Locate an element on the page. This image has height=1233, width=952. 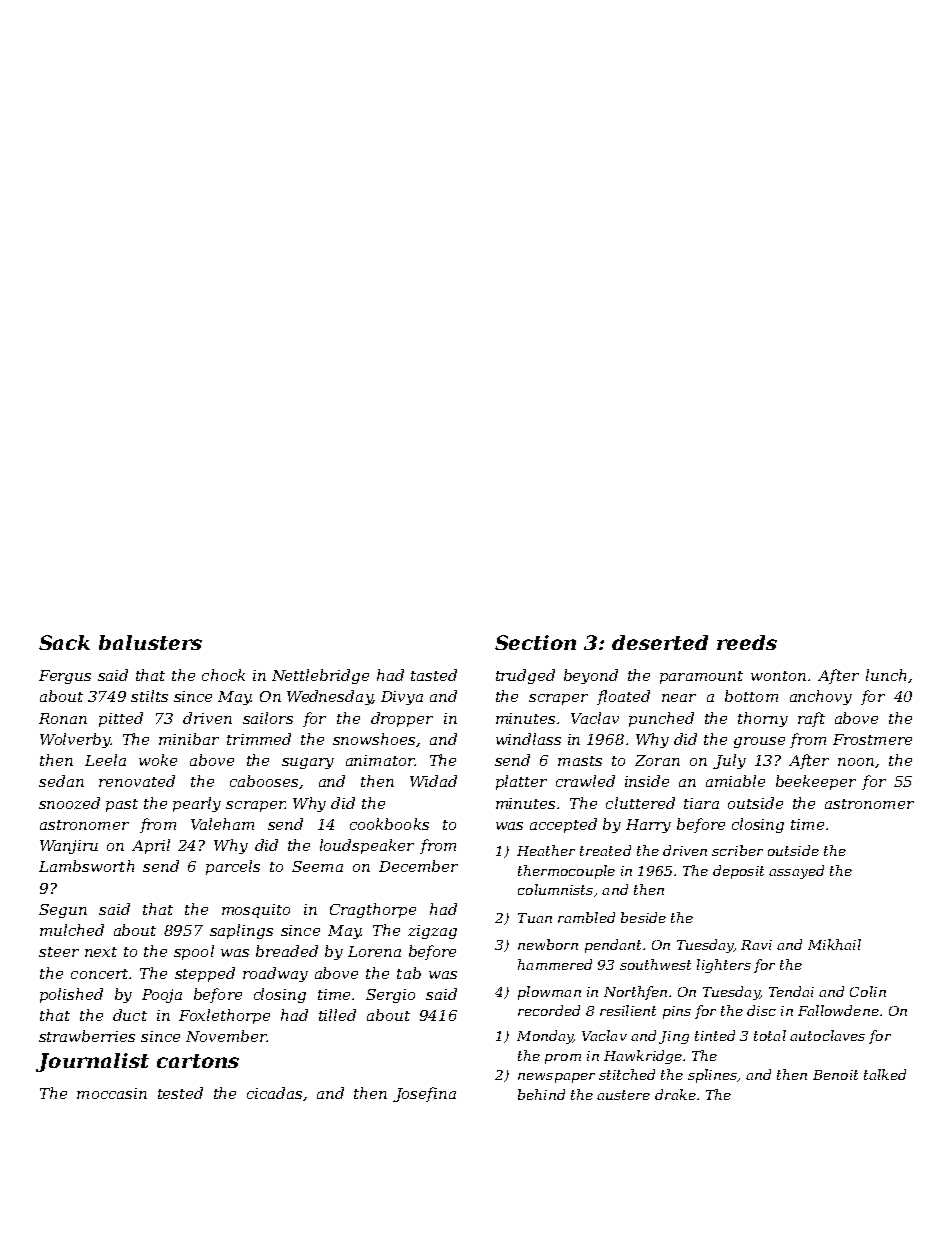
reeds is located at coordinates (747, 642).
